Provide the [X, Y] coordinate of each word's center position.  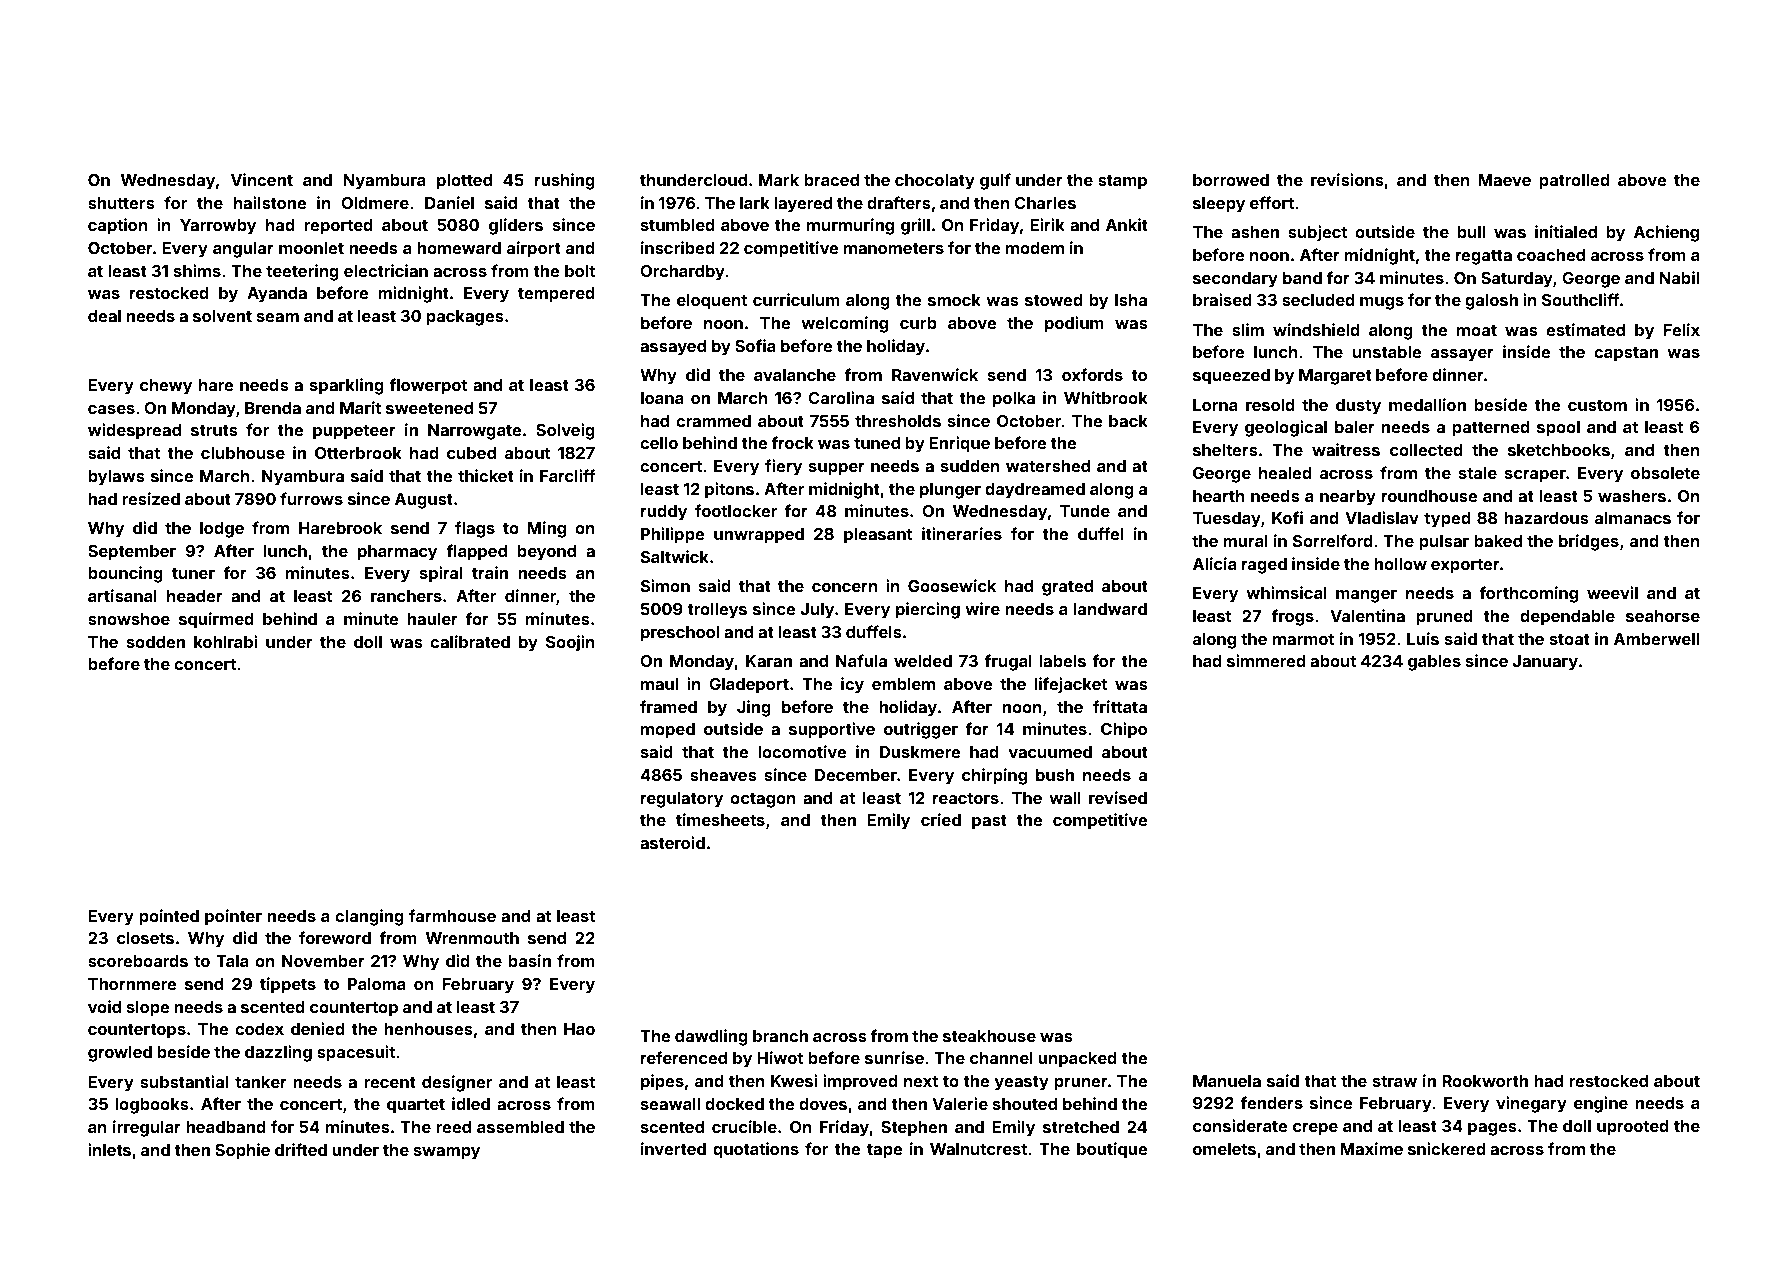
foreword [335, 937]
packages [465, 318]
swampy [447, 1153]
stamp [1122, 182]
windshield [1316, 329]
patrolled [1574, 182]
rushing [565, 181]
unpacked [1077, 1060]
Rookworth [1485, 1081]
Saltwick [675, 556]
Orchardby [682, 273]
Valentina [1367, 615]
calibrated [470, 641]
